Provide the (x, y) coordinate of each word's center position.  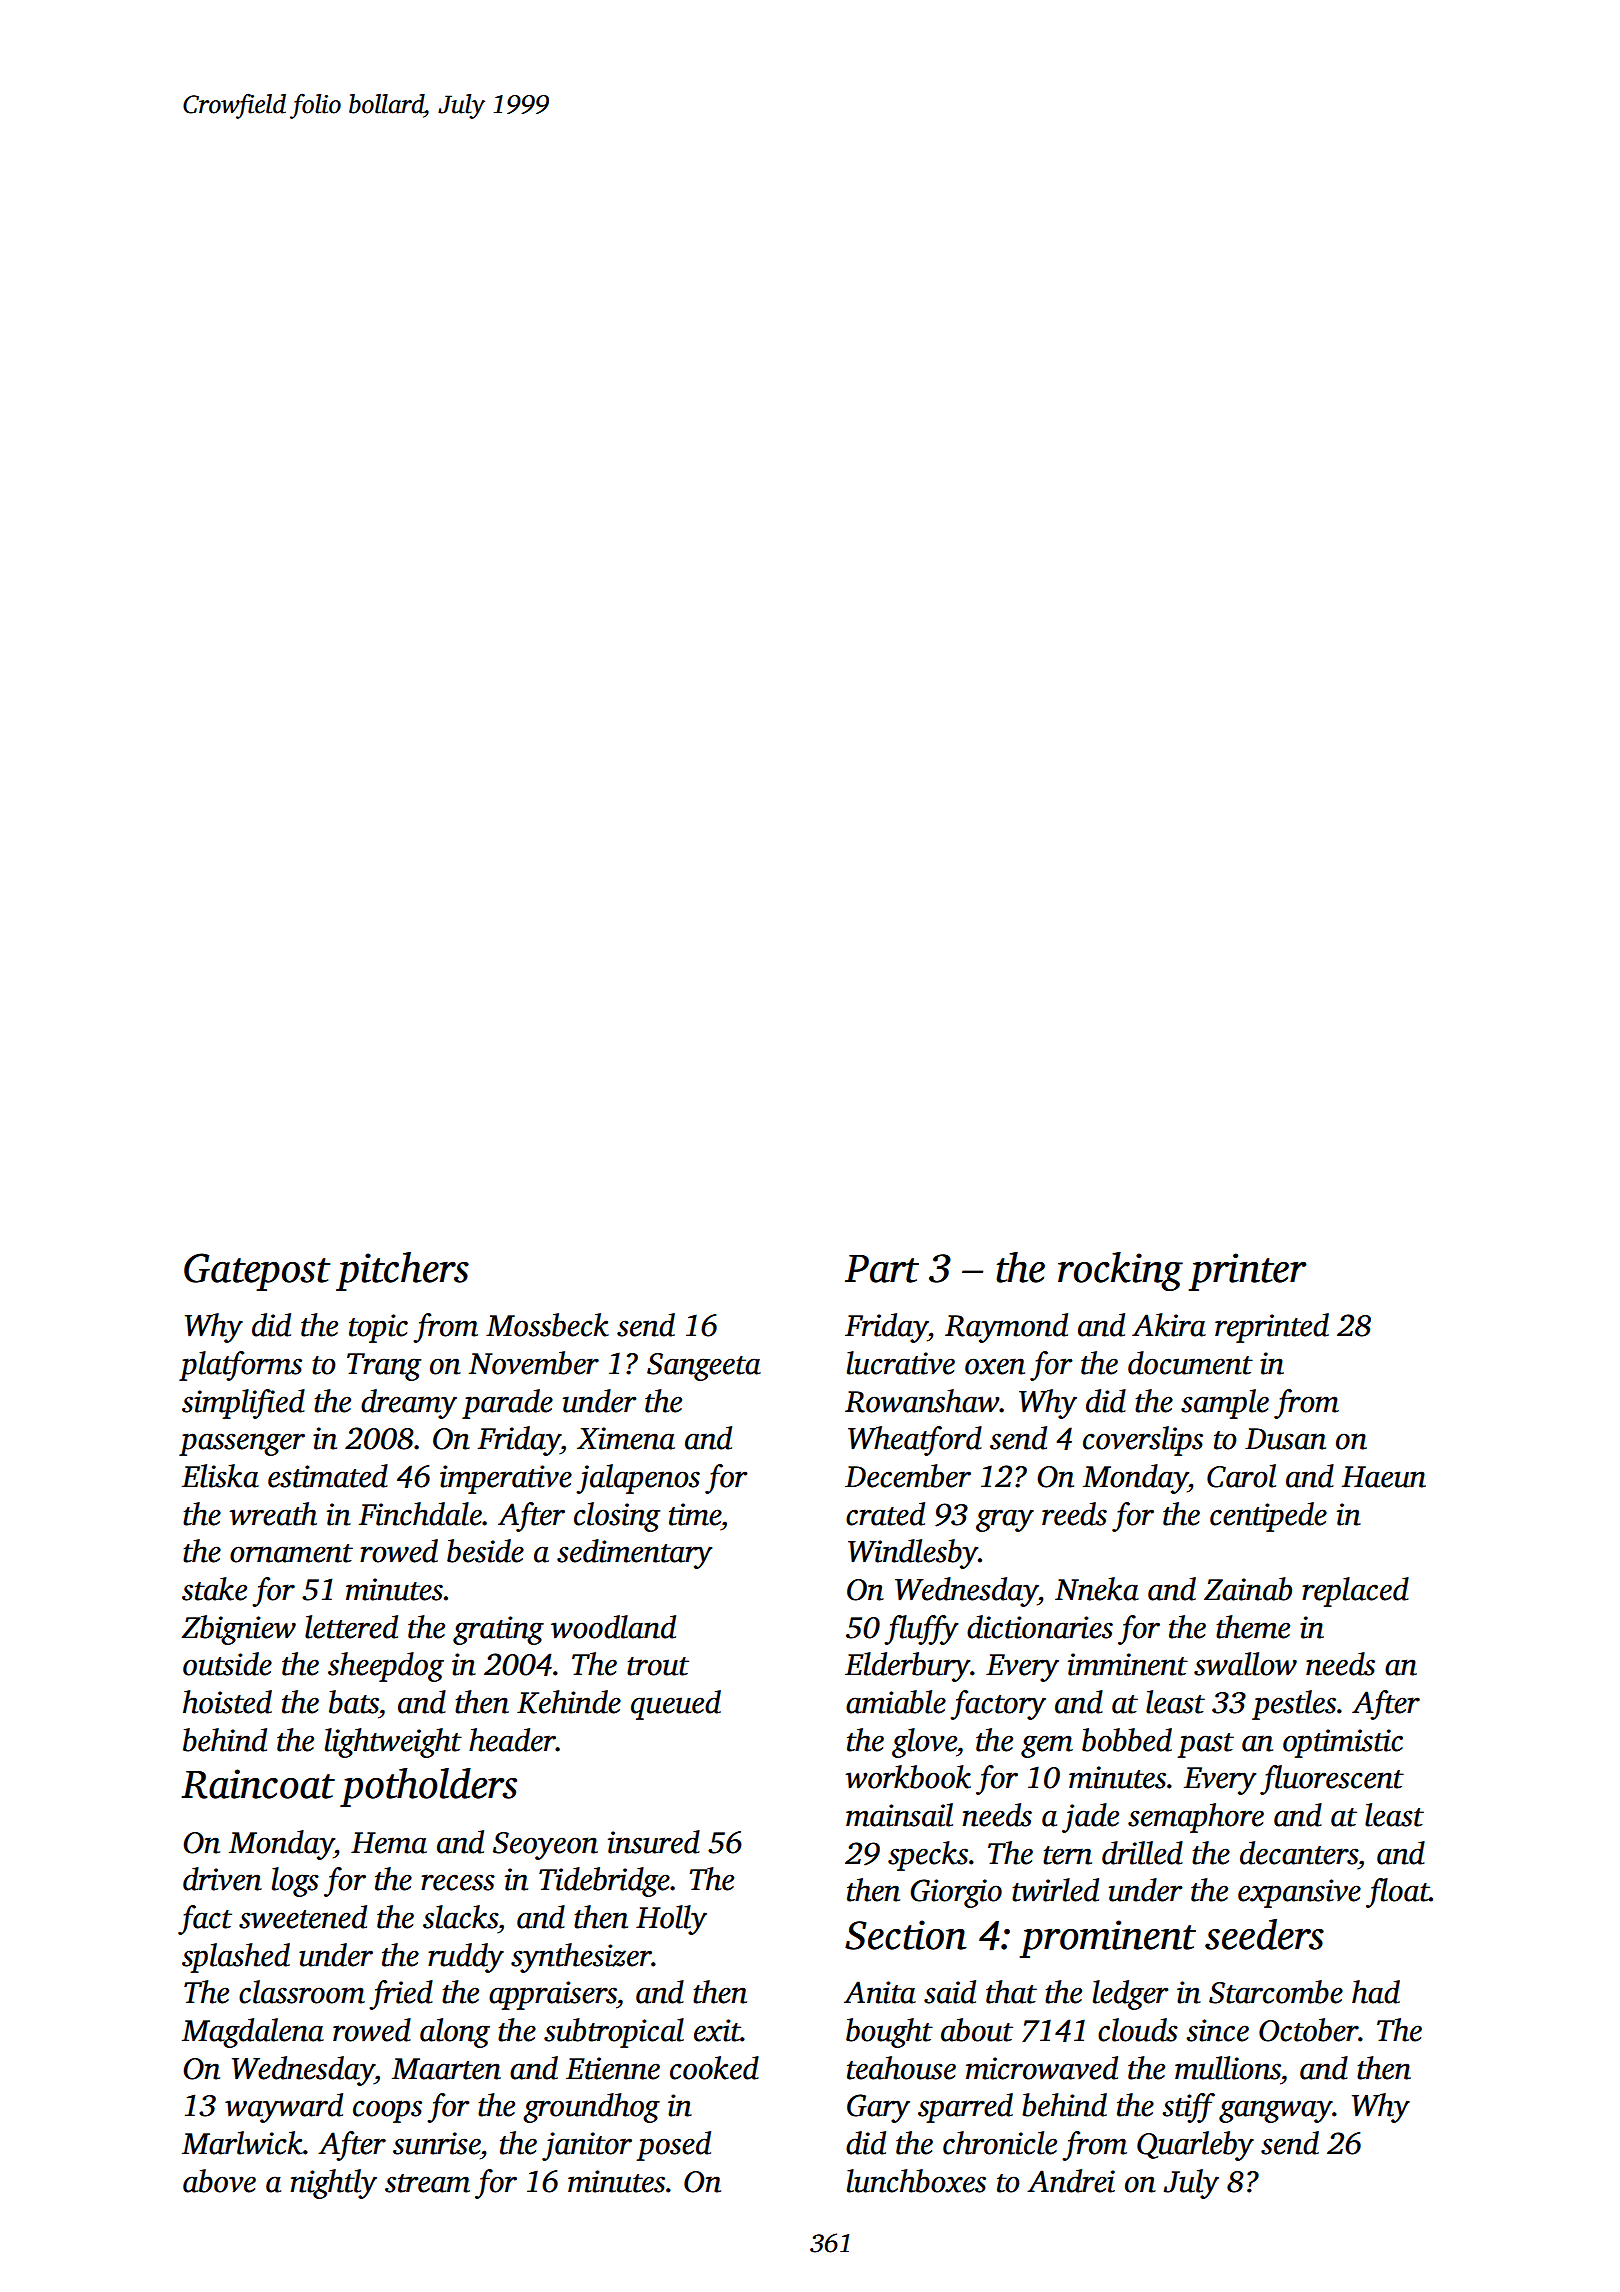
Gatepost (257, 1272)
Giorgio (956, 1893)
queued (676, 1705)
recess (458, 1882)
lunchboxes (916, 2181)
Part (882, 1269)
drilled (1142, 1853)
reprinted (1272, 1328)
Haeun (1384, 1477)
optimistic (1343, 1743)
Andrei (1071, 2181)
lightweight (393, 1743)
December (908, 1476)
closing (617, 1517)
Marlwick (242, 2143)
